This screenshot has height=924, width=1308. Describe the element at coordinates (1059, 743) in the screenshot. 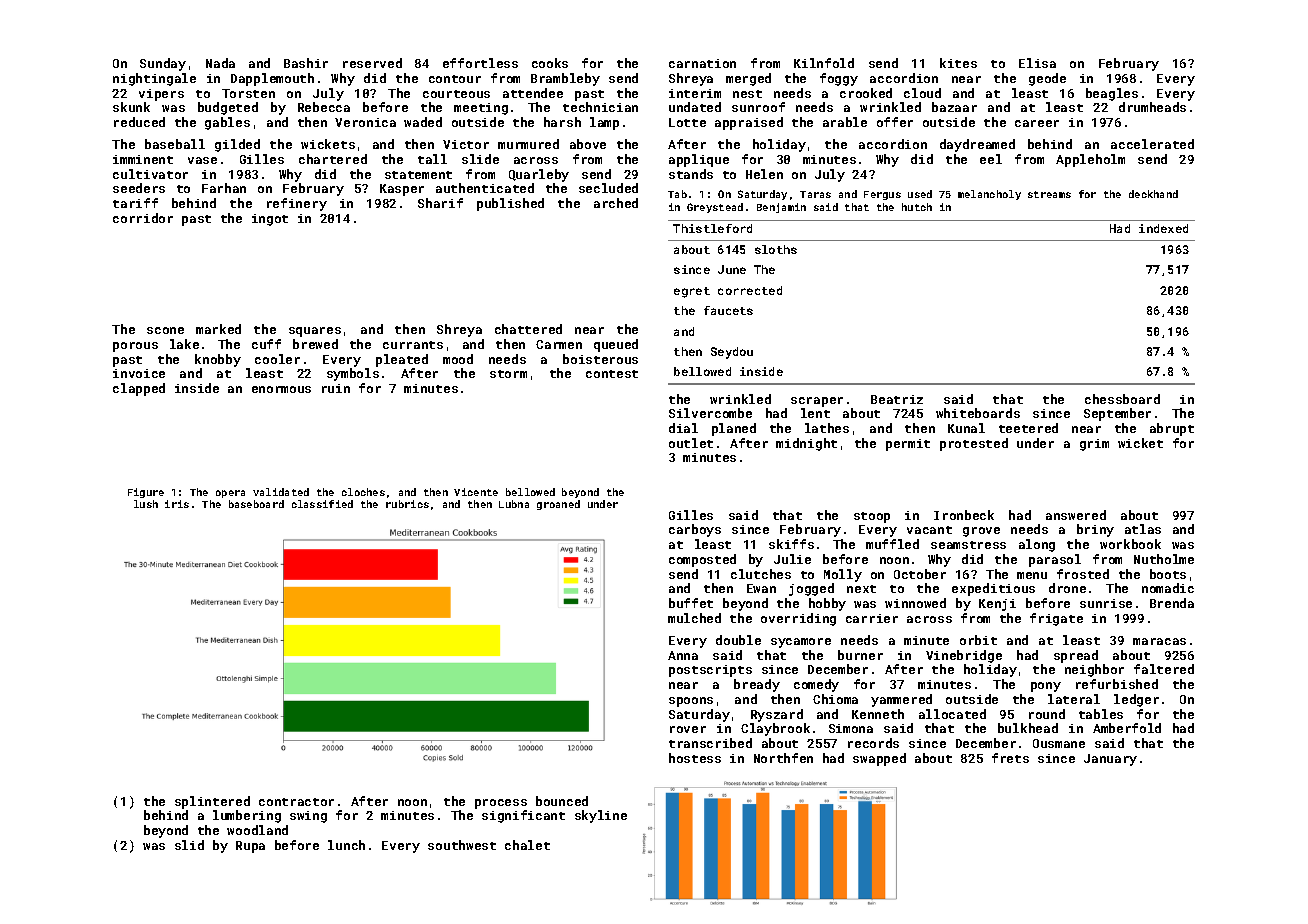

I see `Ousmane` at that location.
